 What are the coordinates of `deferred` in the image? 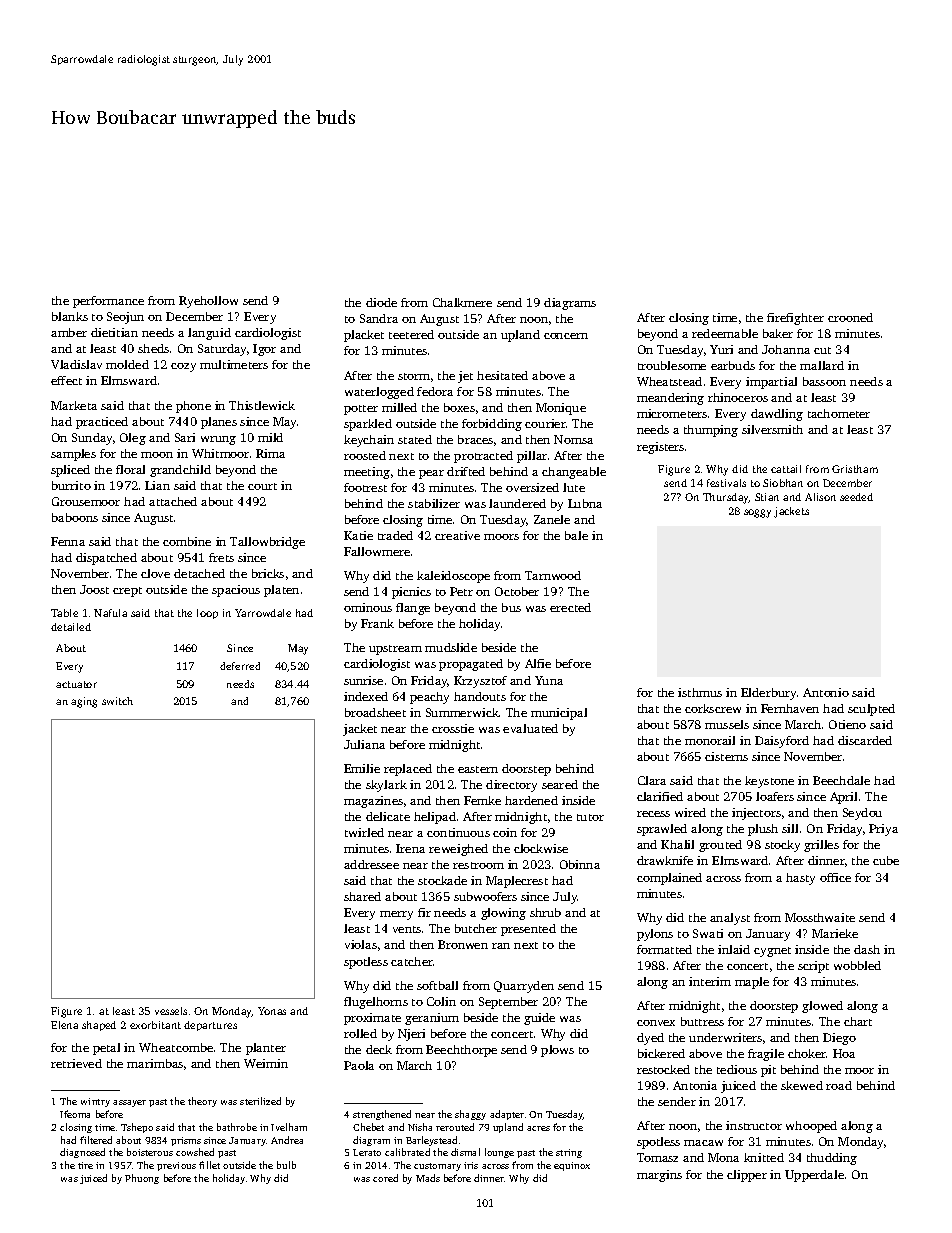 It's located at (240, 666).
